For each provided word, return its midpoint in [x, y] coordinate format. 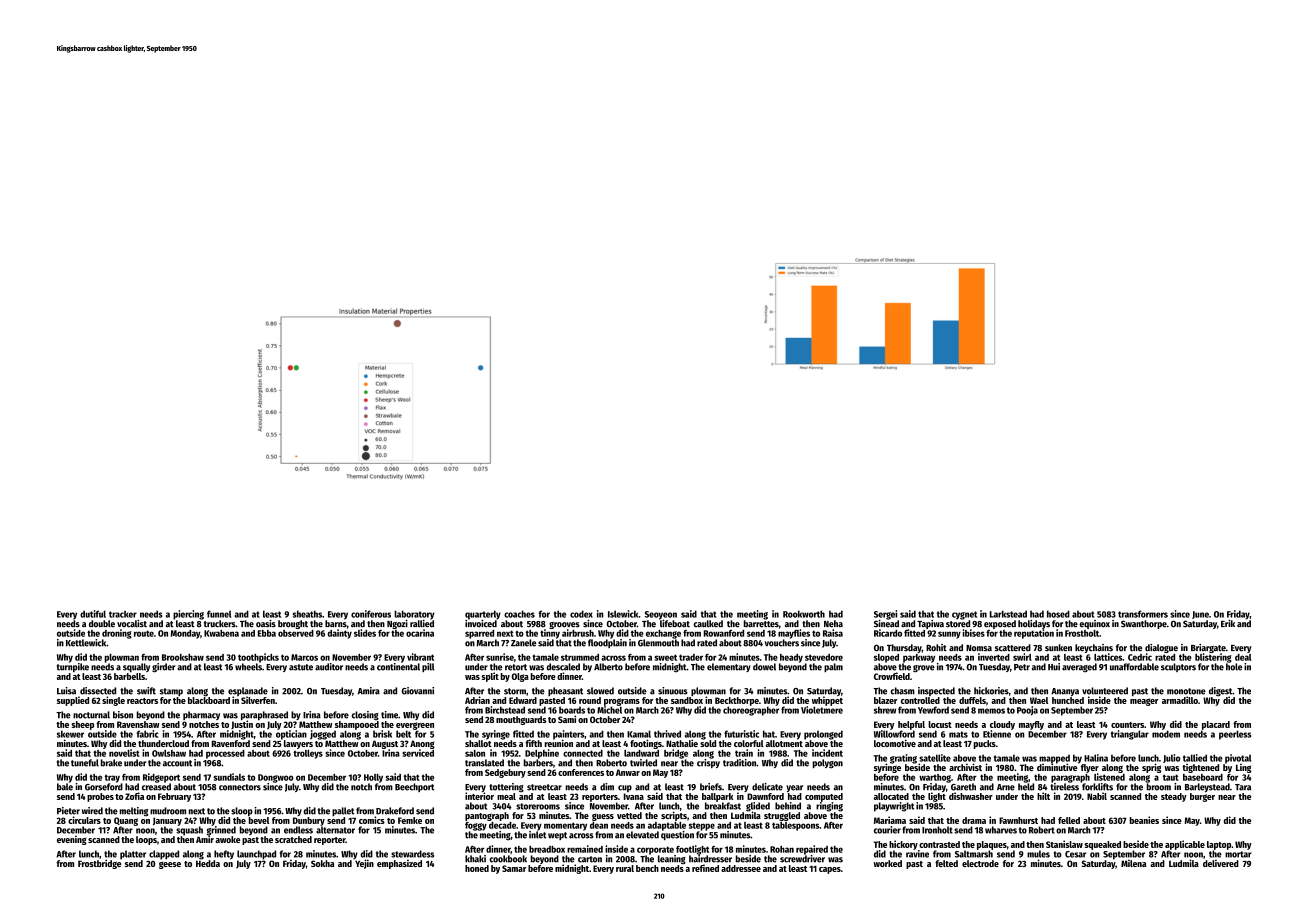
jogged [323, 735]
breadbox [547, 849]
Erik [1228, 623]
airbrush [578, 633]
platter [133, 855]
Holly [373, 778]
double [102, 624]
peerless [1235, 735]
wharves [1001, 830]
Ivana [634, 796]
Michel [609, 710]
